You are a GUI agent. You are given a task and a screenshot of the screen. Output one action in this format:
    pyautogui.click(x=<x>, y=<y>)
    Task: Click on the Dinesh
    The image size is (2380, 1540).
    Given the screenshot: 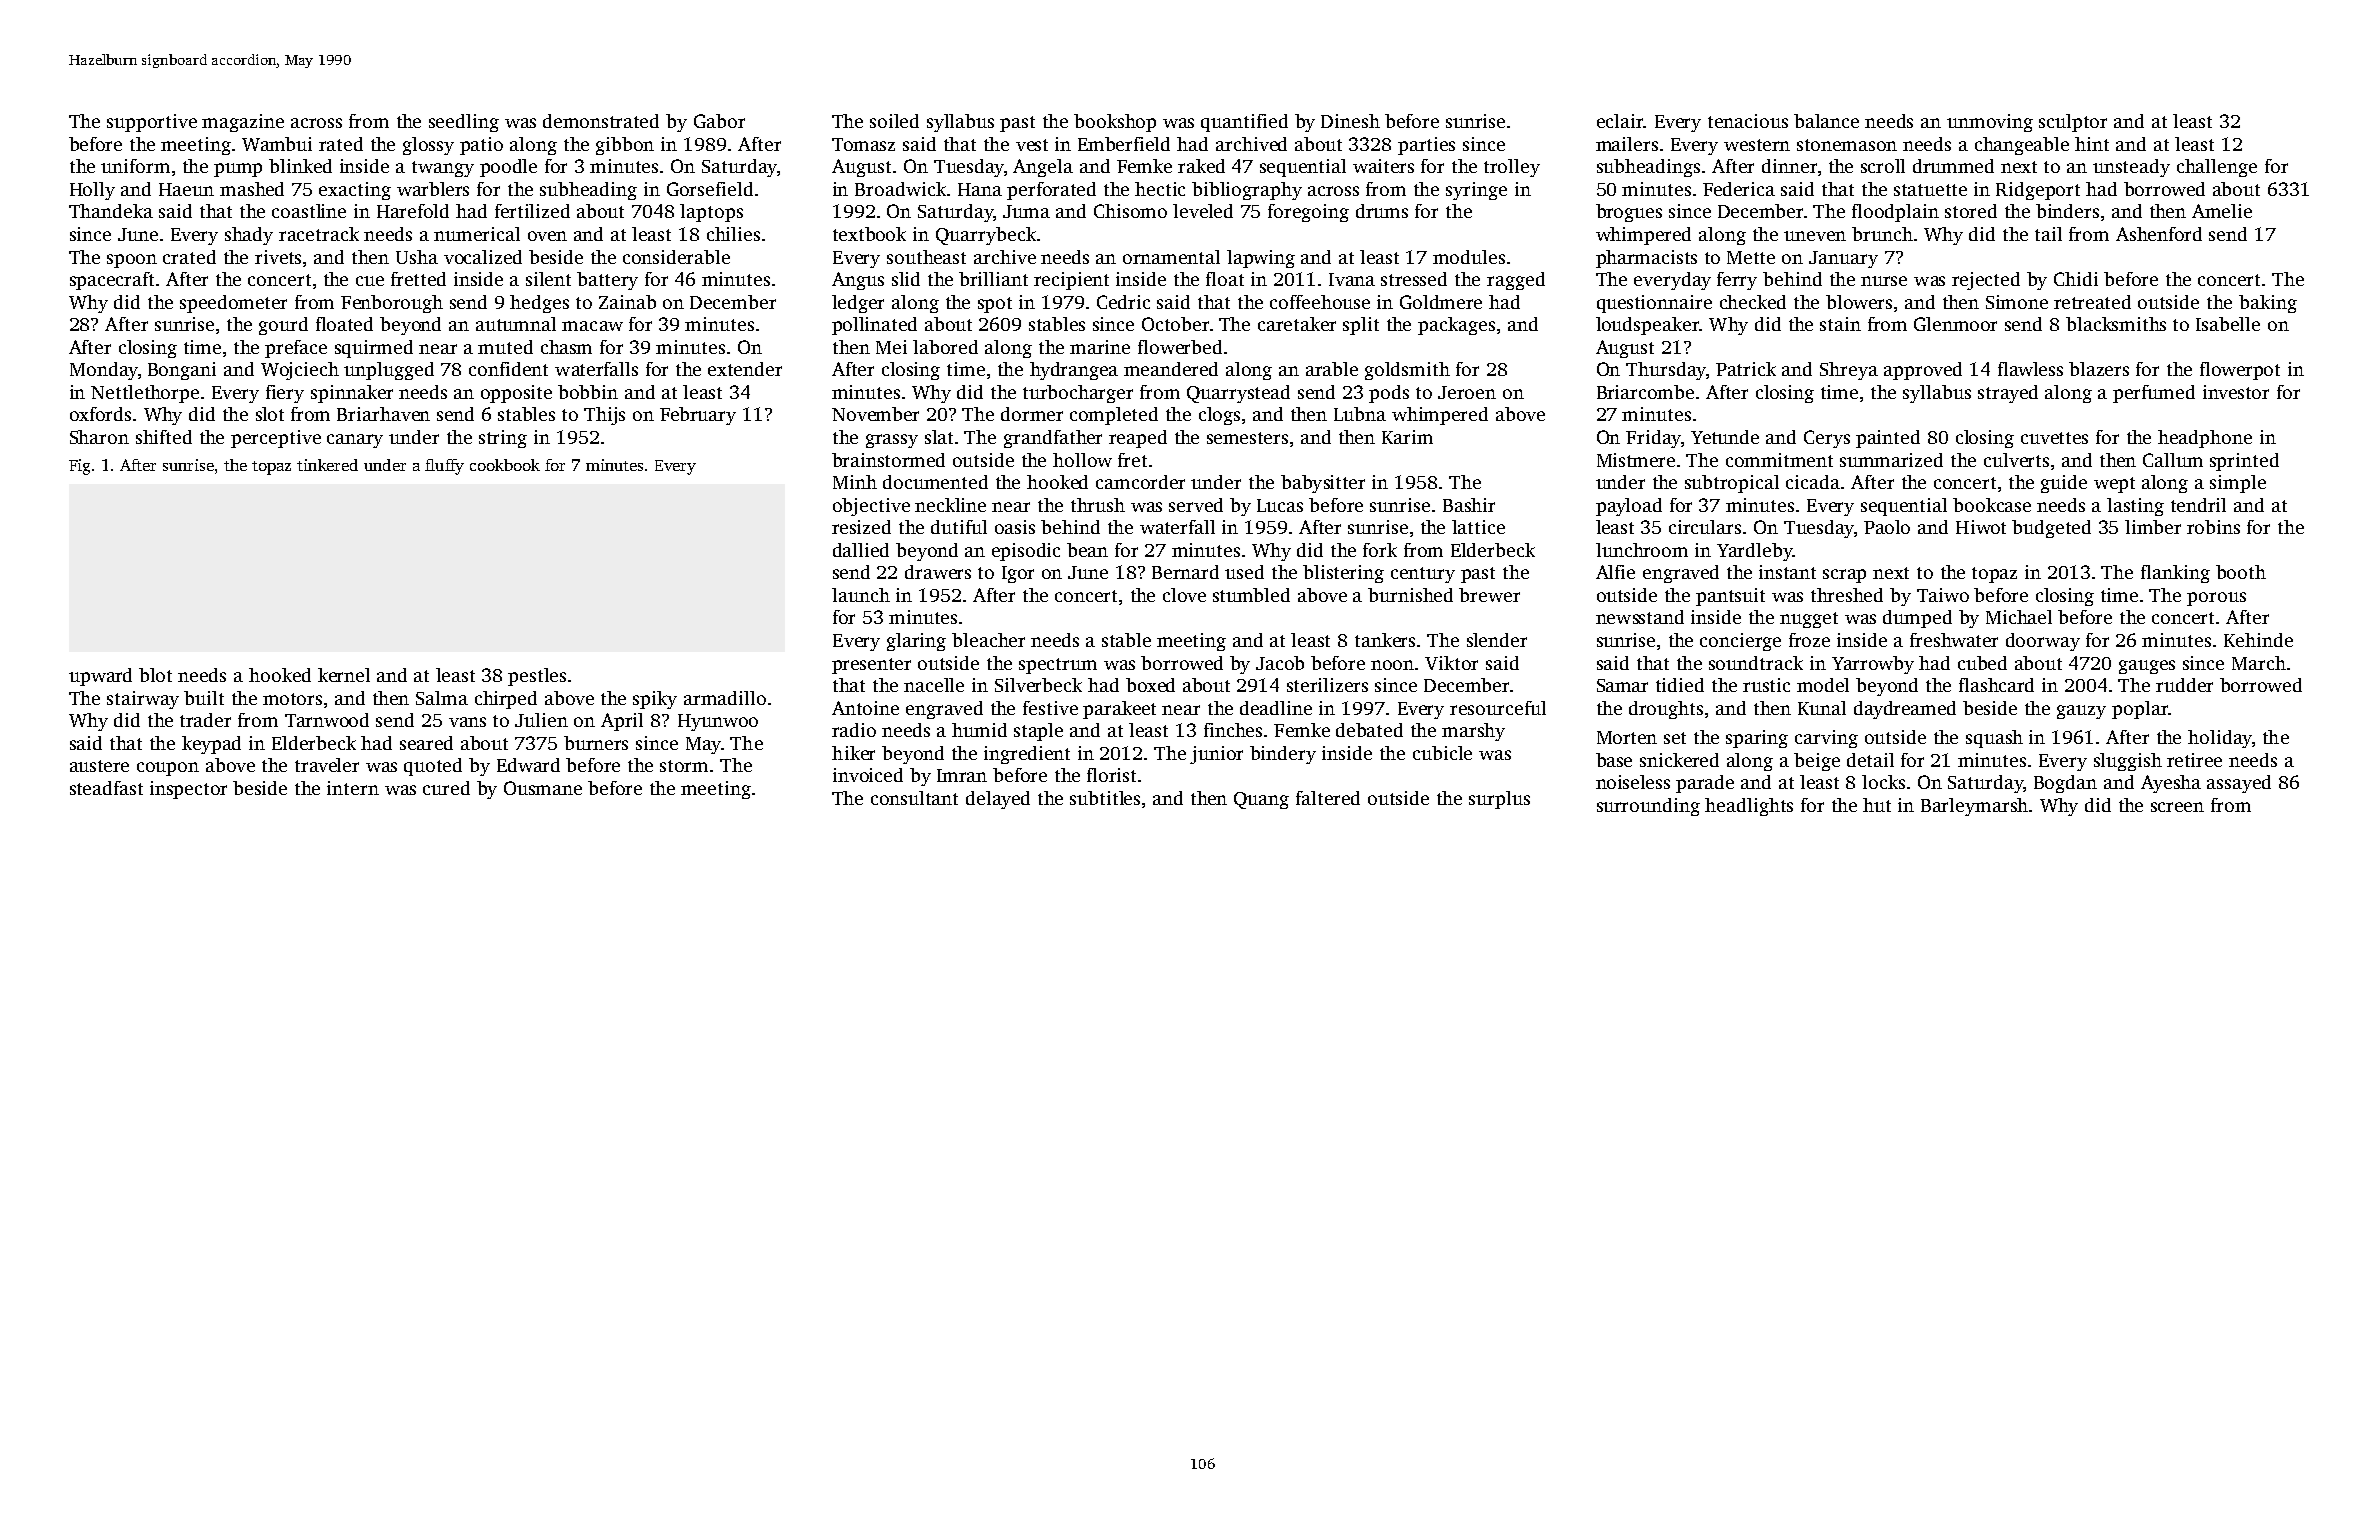 What is the action you would take?
    pyautogui.click(x=1350, y=121)
